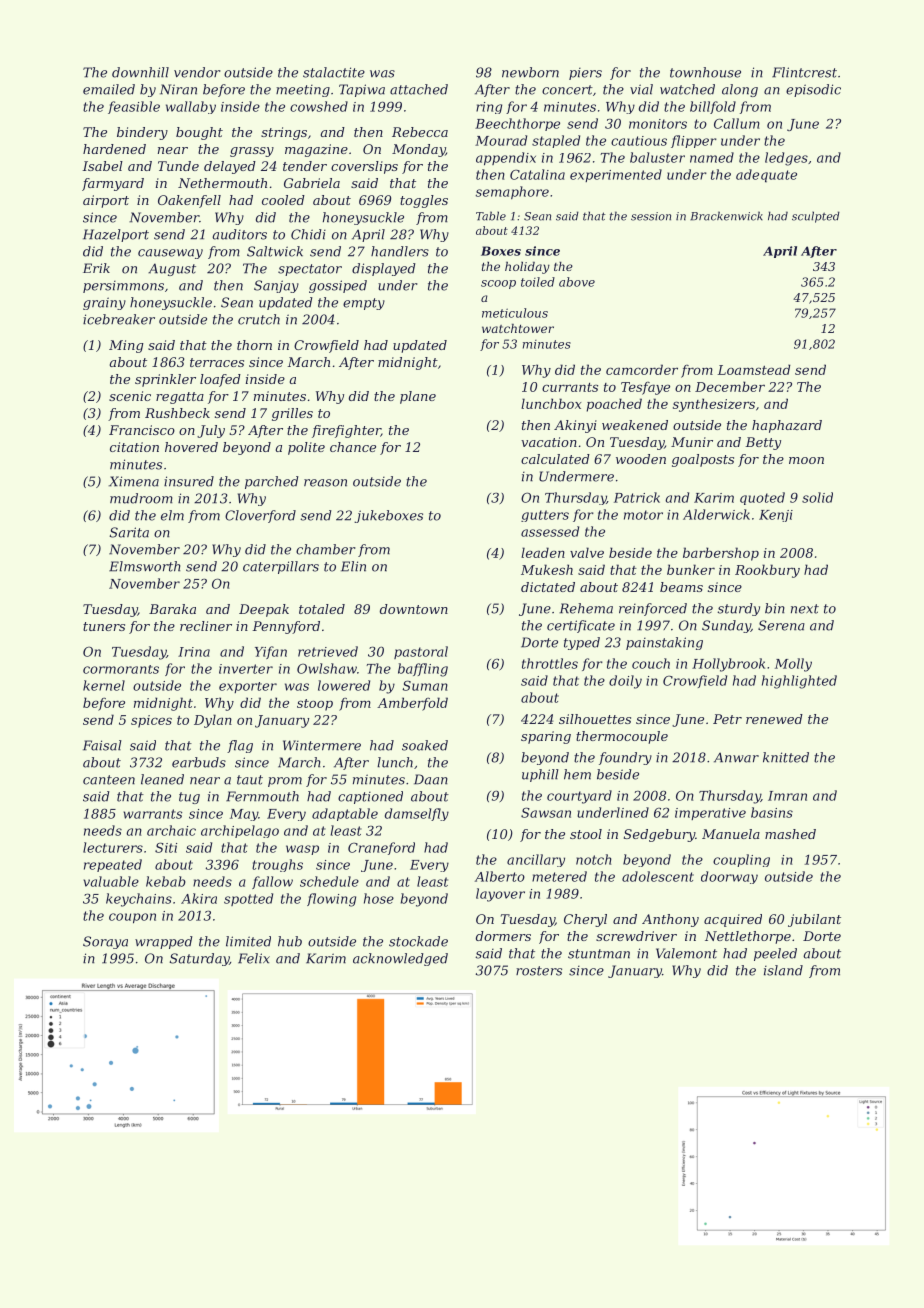 This screenshot has width=924, height=1308. I want to click on townhouse, so click(705, 72).
